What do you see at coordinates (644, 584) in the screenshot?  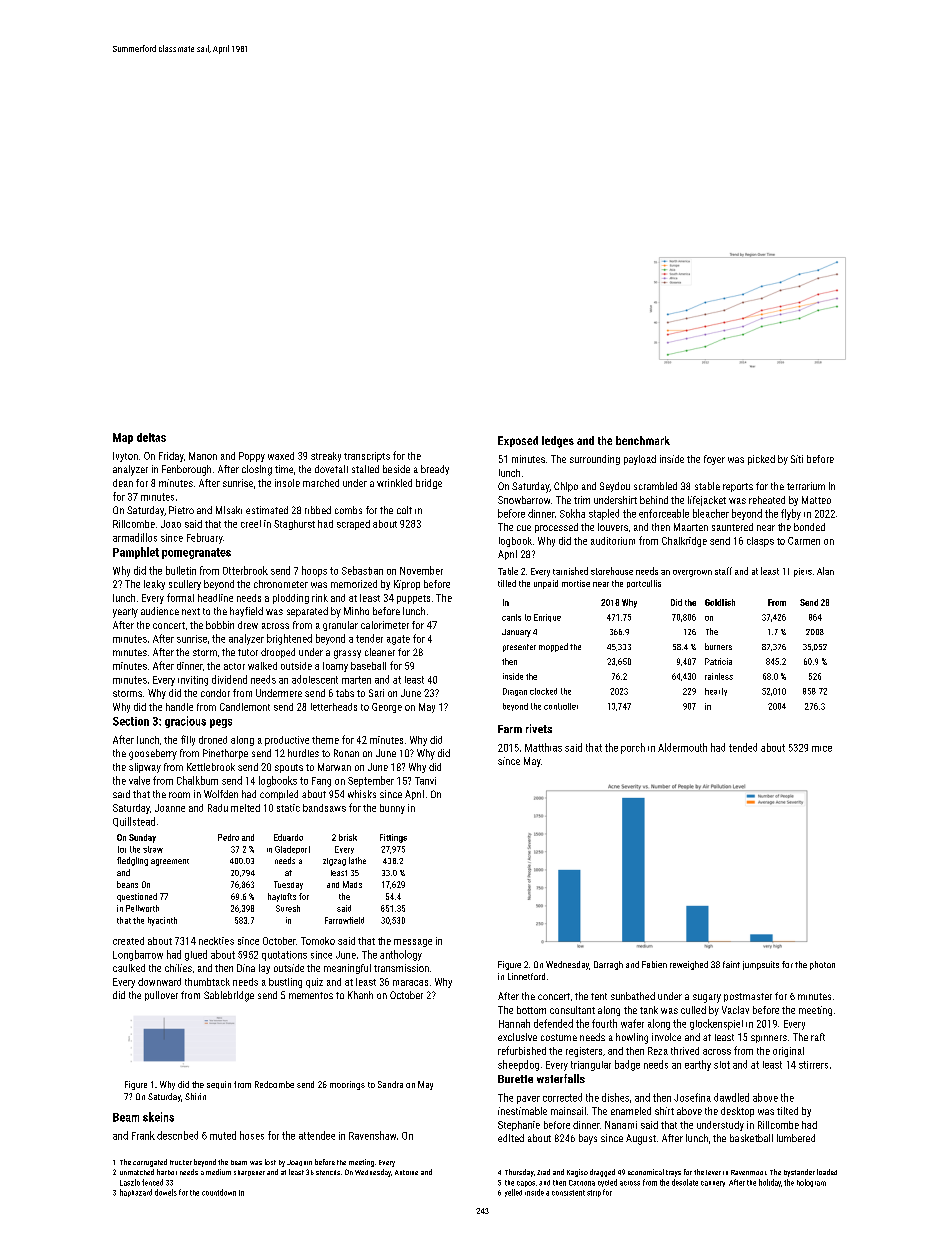 I see `portcullis` at bounding box center [644, 584].
